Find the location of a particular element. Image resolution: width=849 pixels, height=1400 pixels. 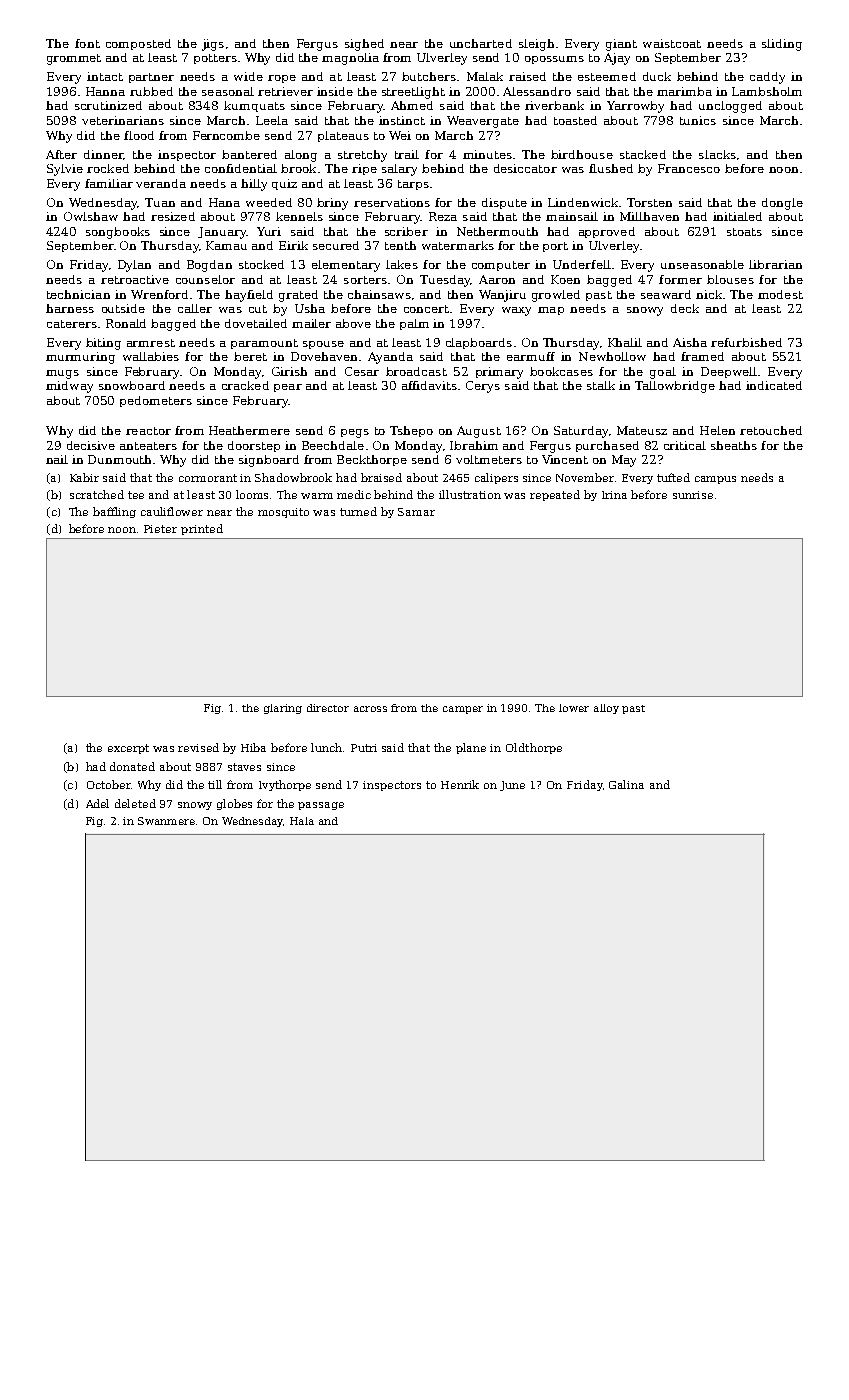

retouched is located at coordinates (771, 430).
